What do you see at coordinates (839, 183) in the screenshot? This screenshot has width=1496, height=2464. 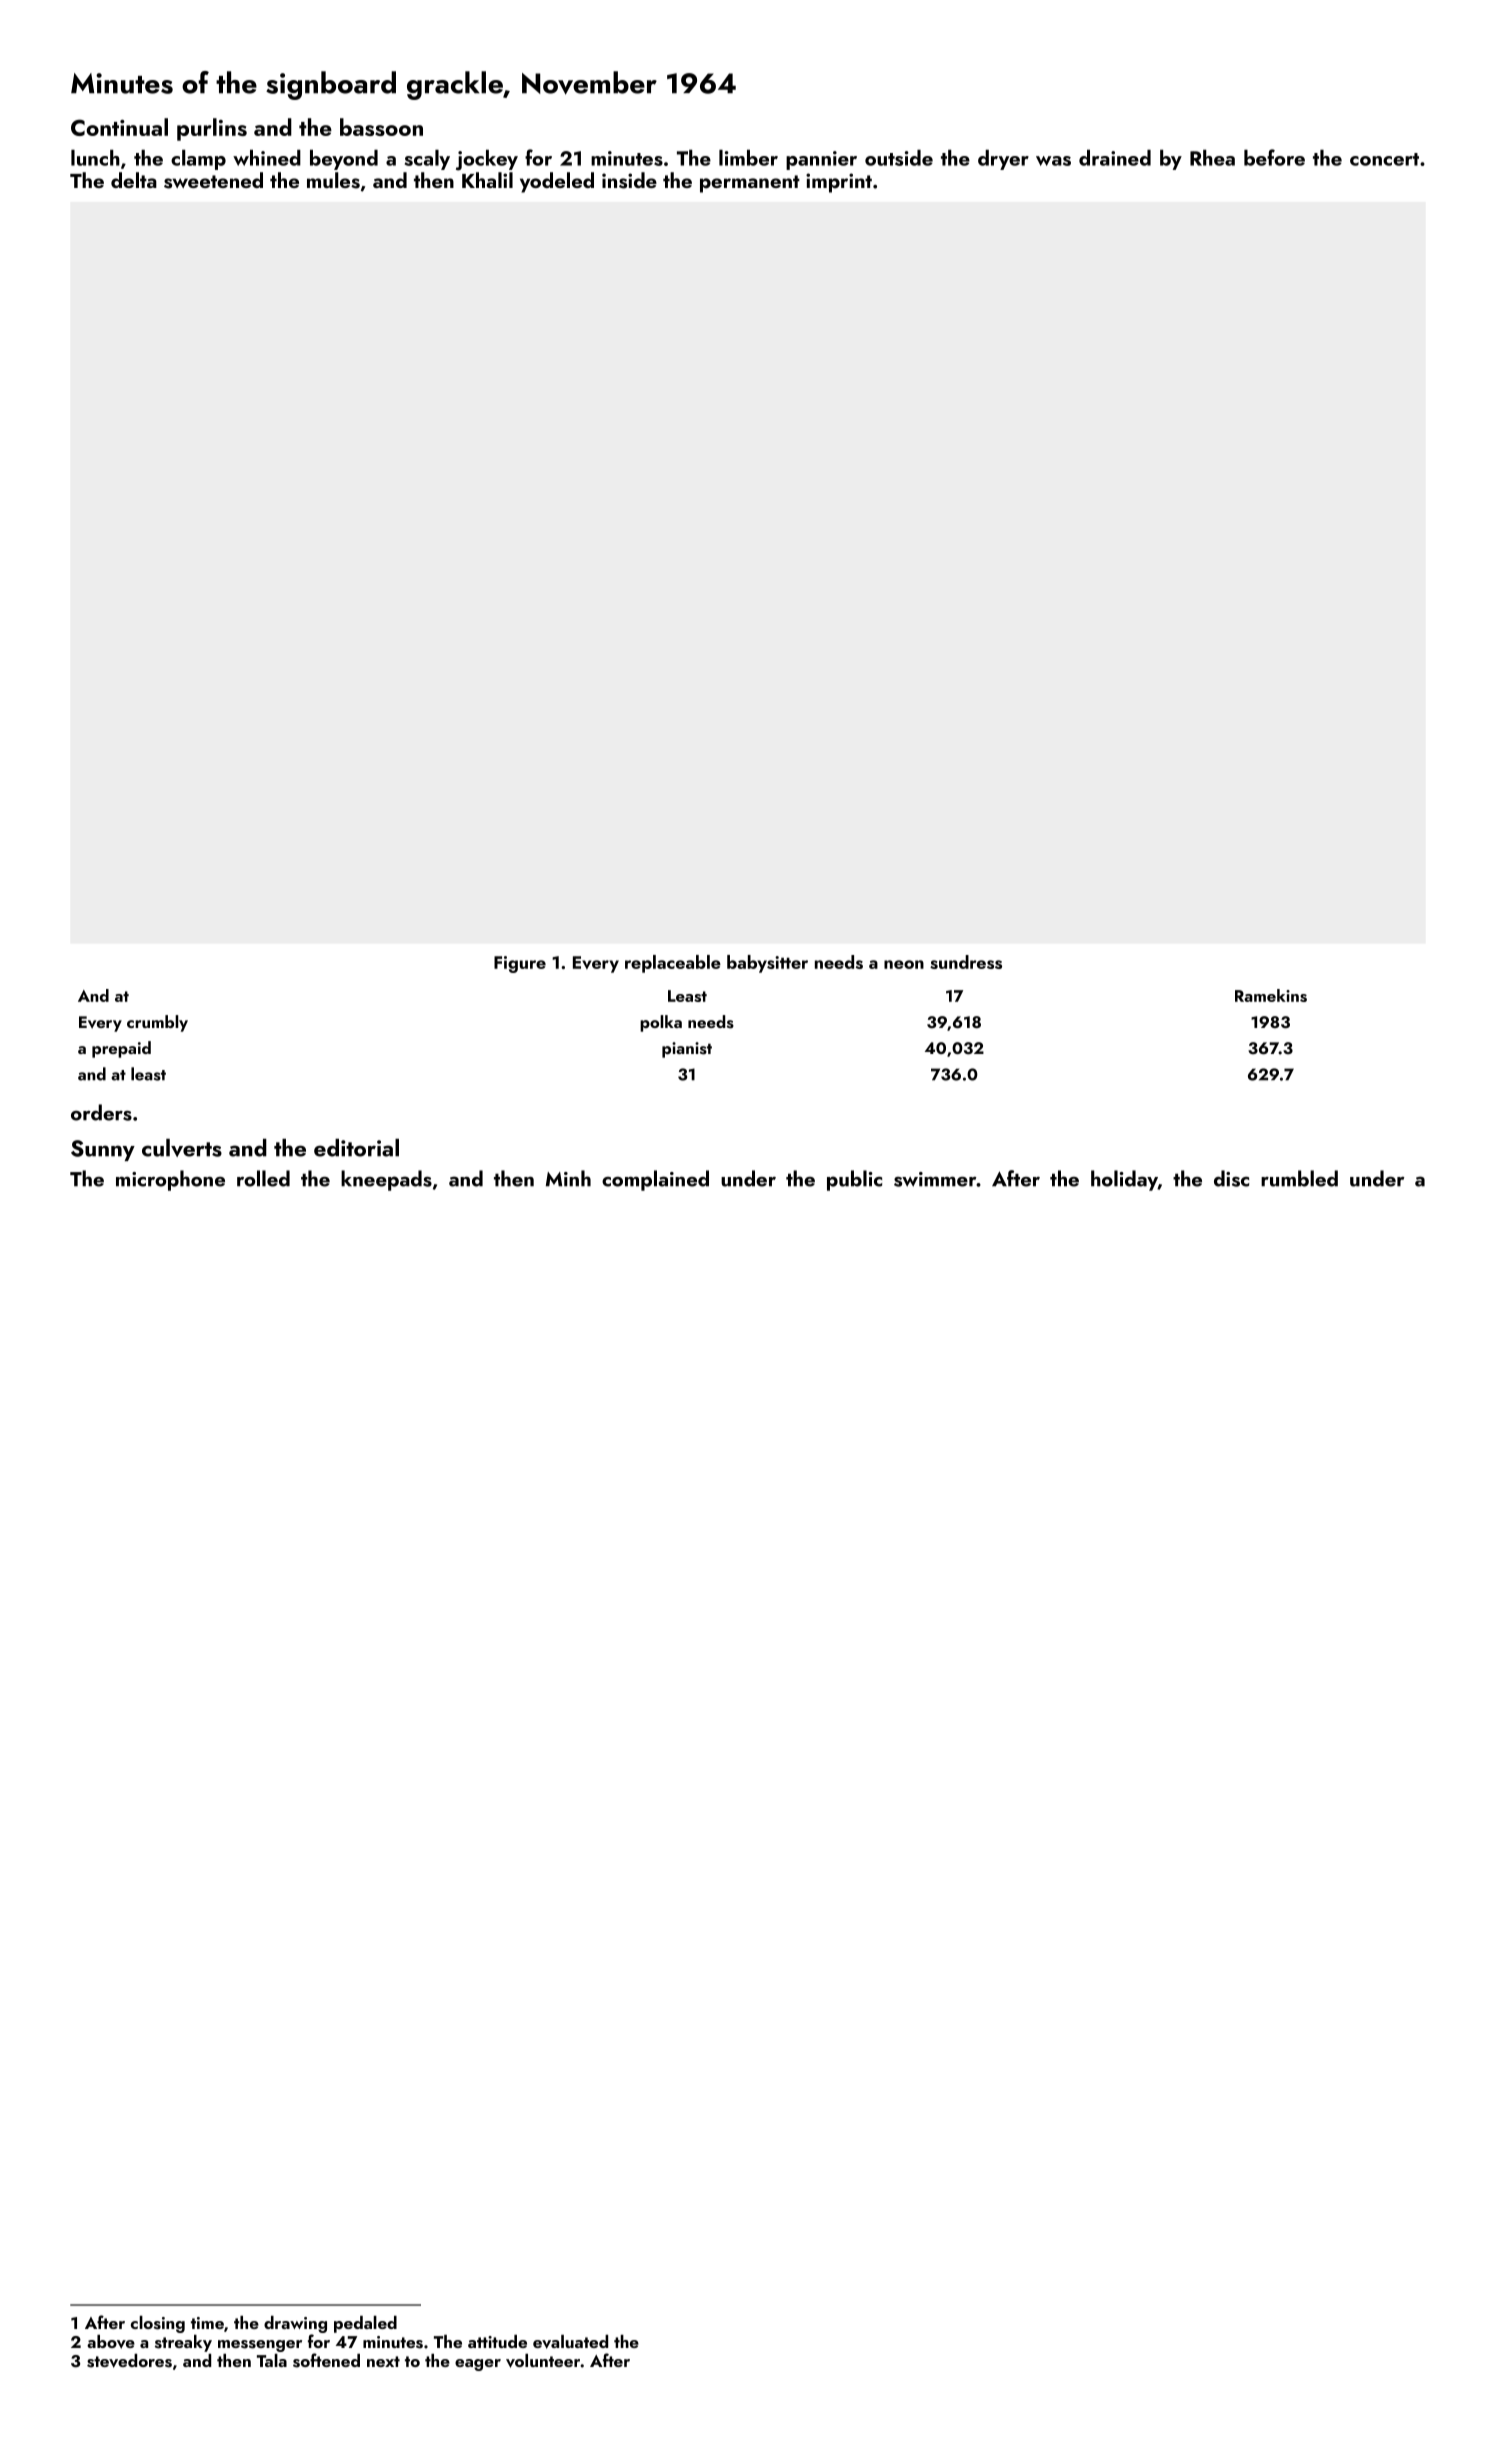 I see `imprint` at bounding box center [839, 183].
